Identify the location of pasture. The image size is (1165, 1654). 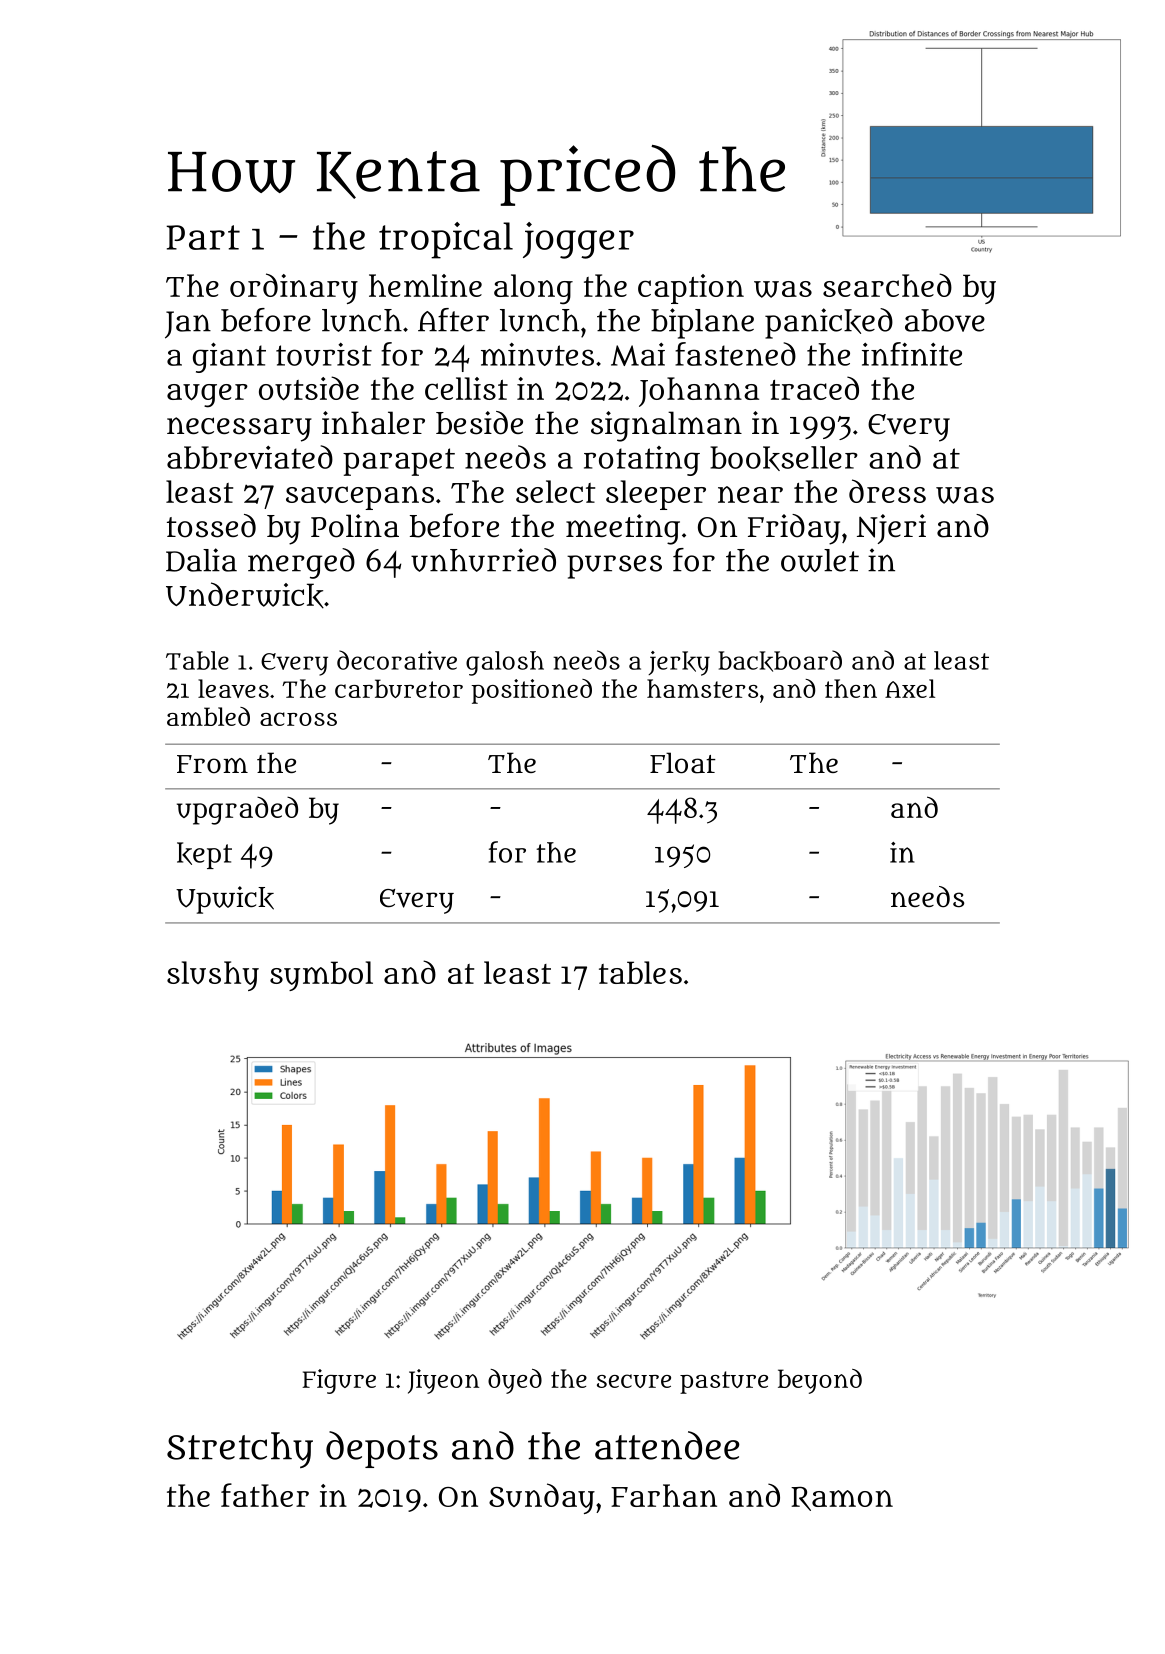
(724, 1382).
